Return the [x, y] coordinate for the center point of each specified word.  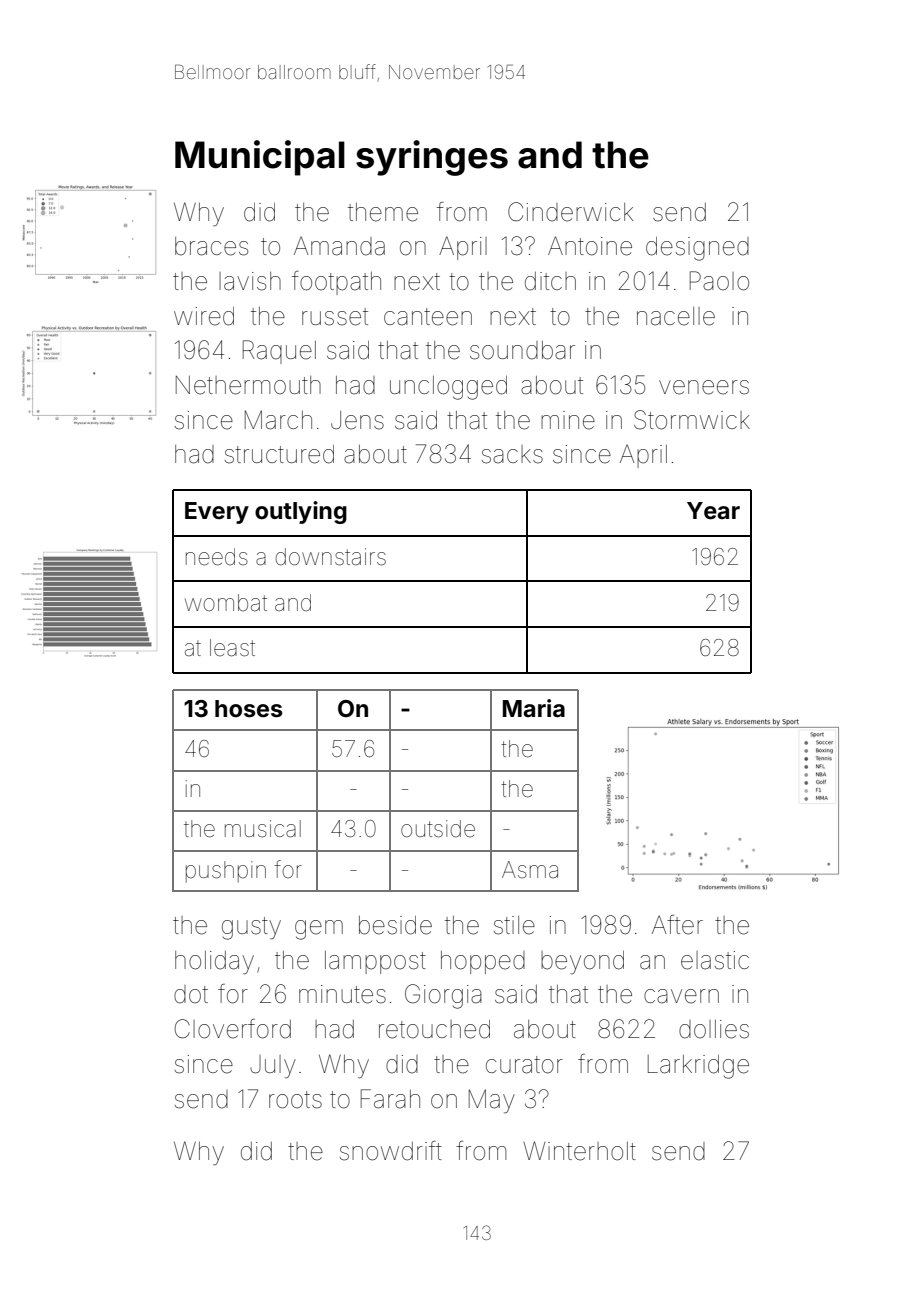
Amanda [339, 246]
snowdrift [391, 1151]
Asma [530, 870]
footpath [336, 283]
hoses [249, 709]
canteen [428, 317]
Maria [534, 708]
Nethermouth [248, 385]
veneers [704, 387]
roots [295, 1100]
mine [568, 420]
